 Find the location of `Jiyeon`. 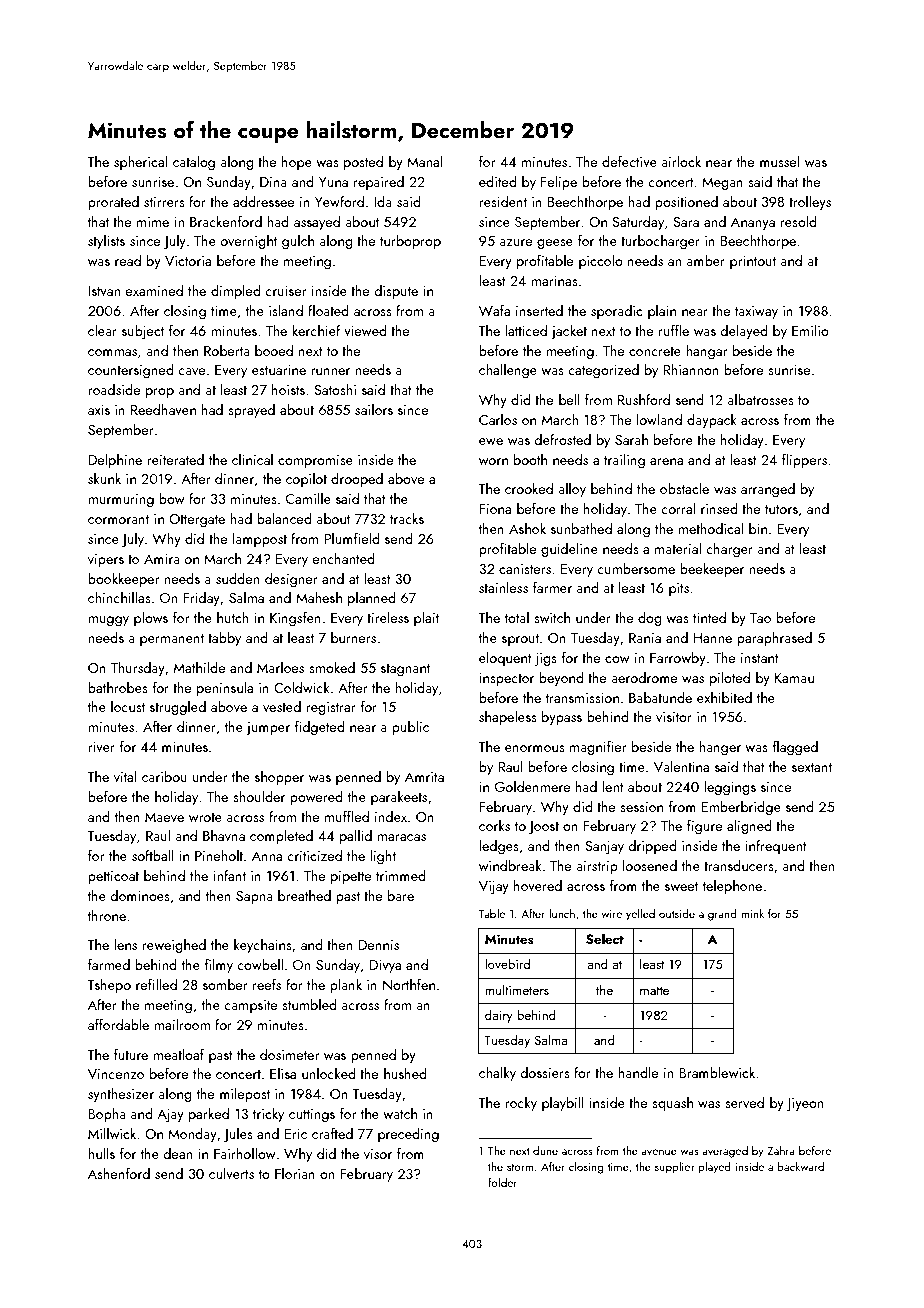

Jiyeon is located at coordinates (804, 1104).
